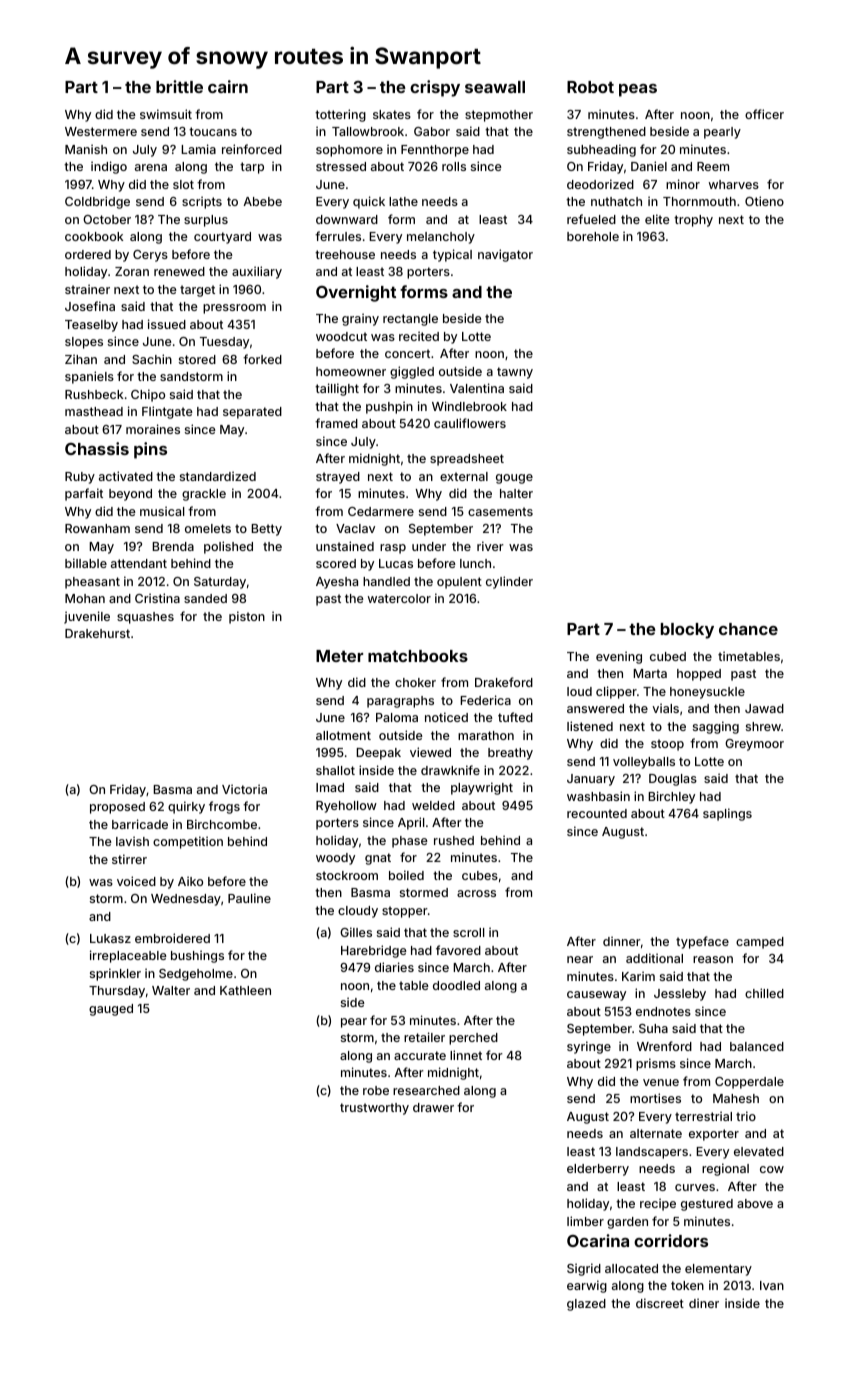  Describe the element at coordinates (418, 656) in the page. I see `matchbooks` at that location.
